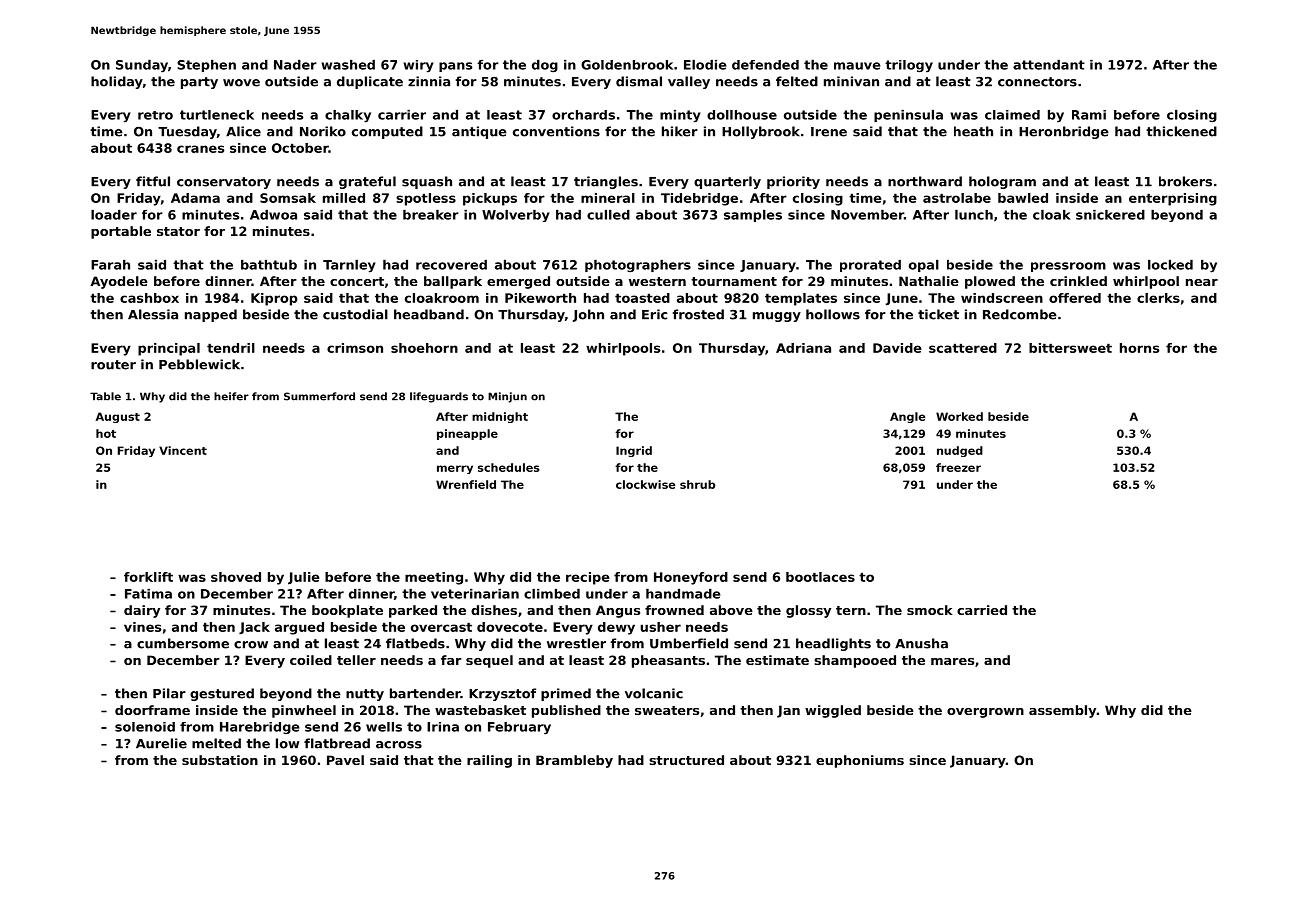 This screenshot has width=1308, height=924. I want to click on router, so click(113, 365).
